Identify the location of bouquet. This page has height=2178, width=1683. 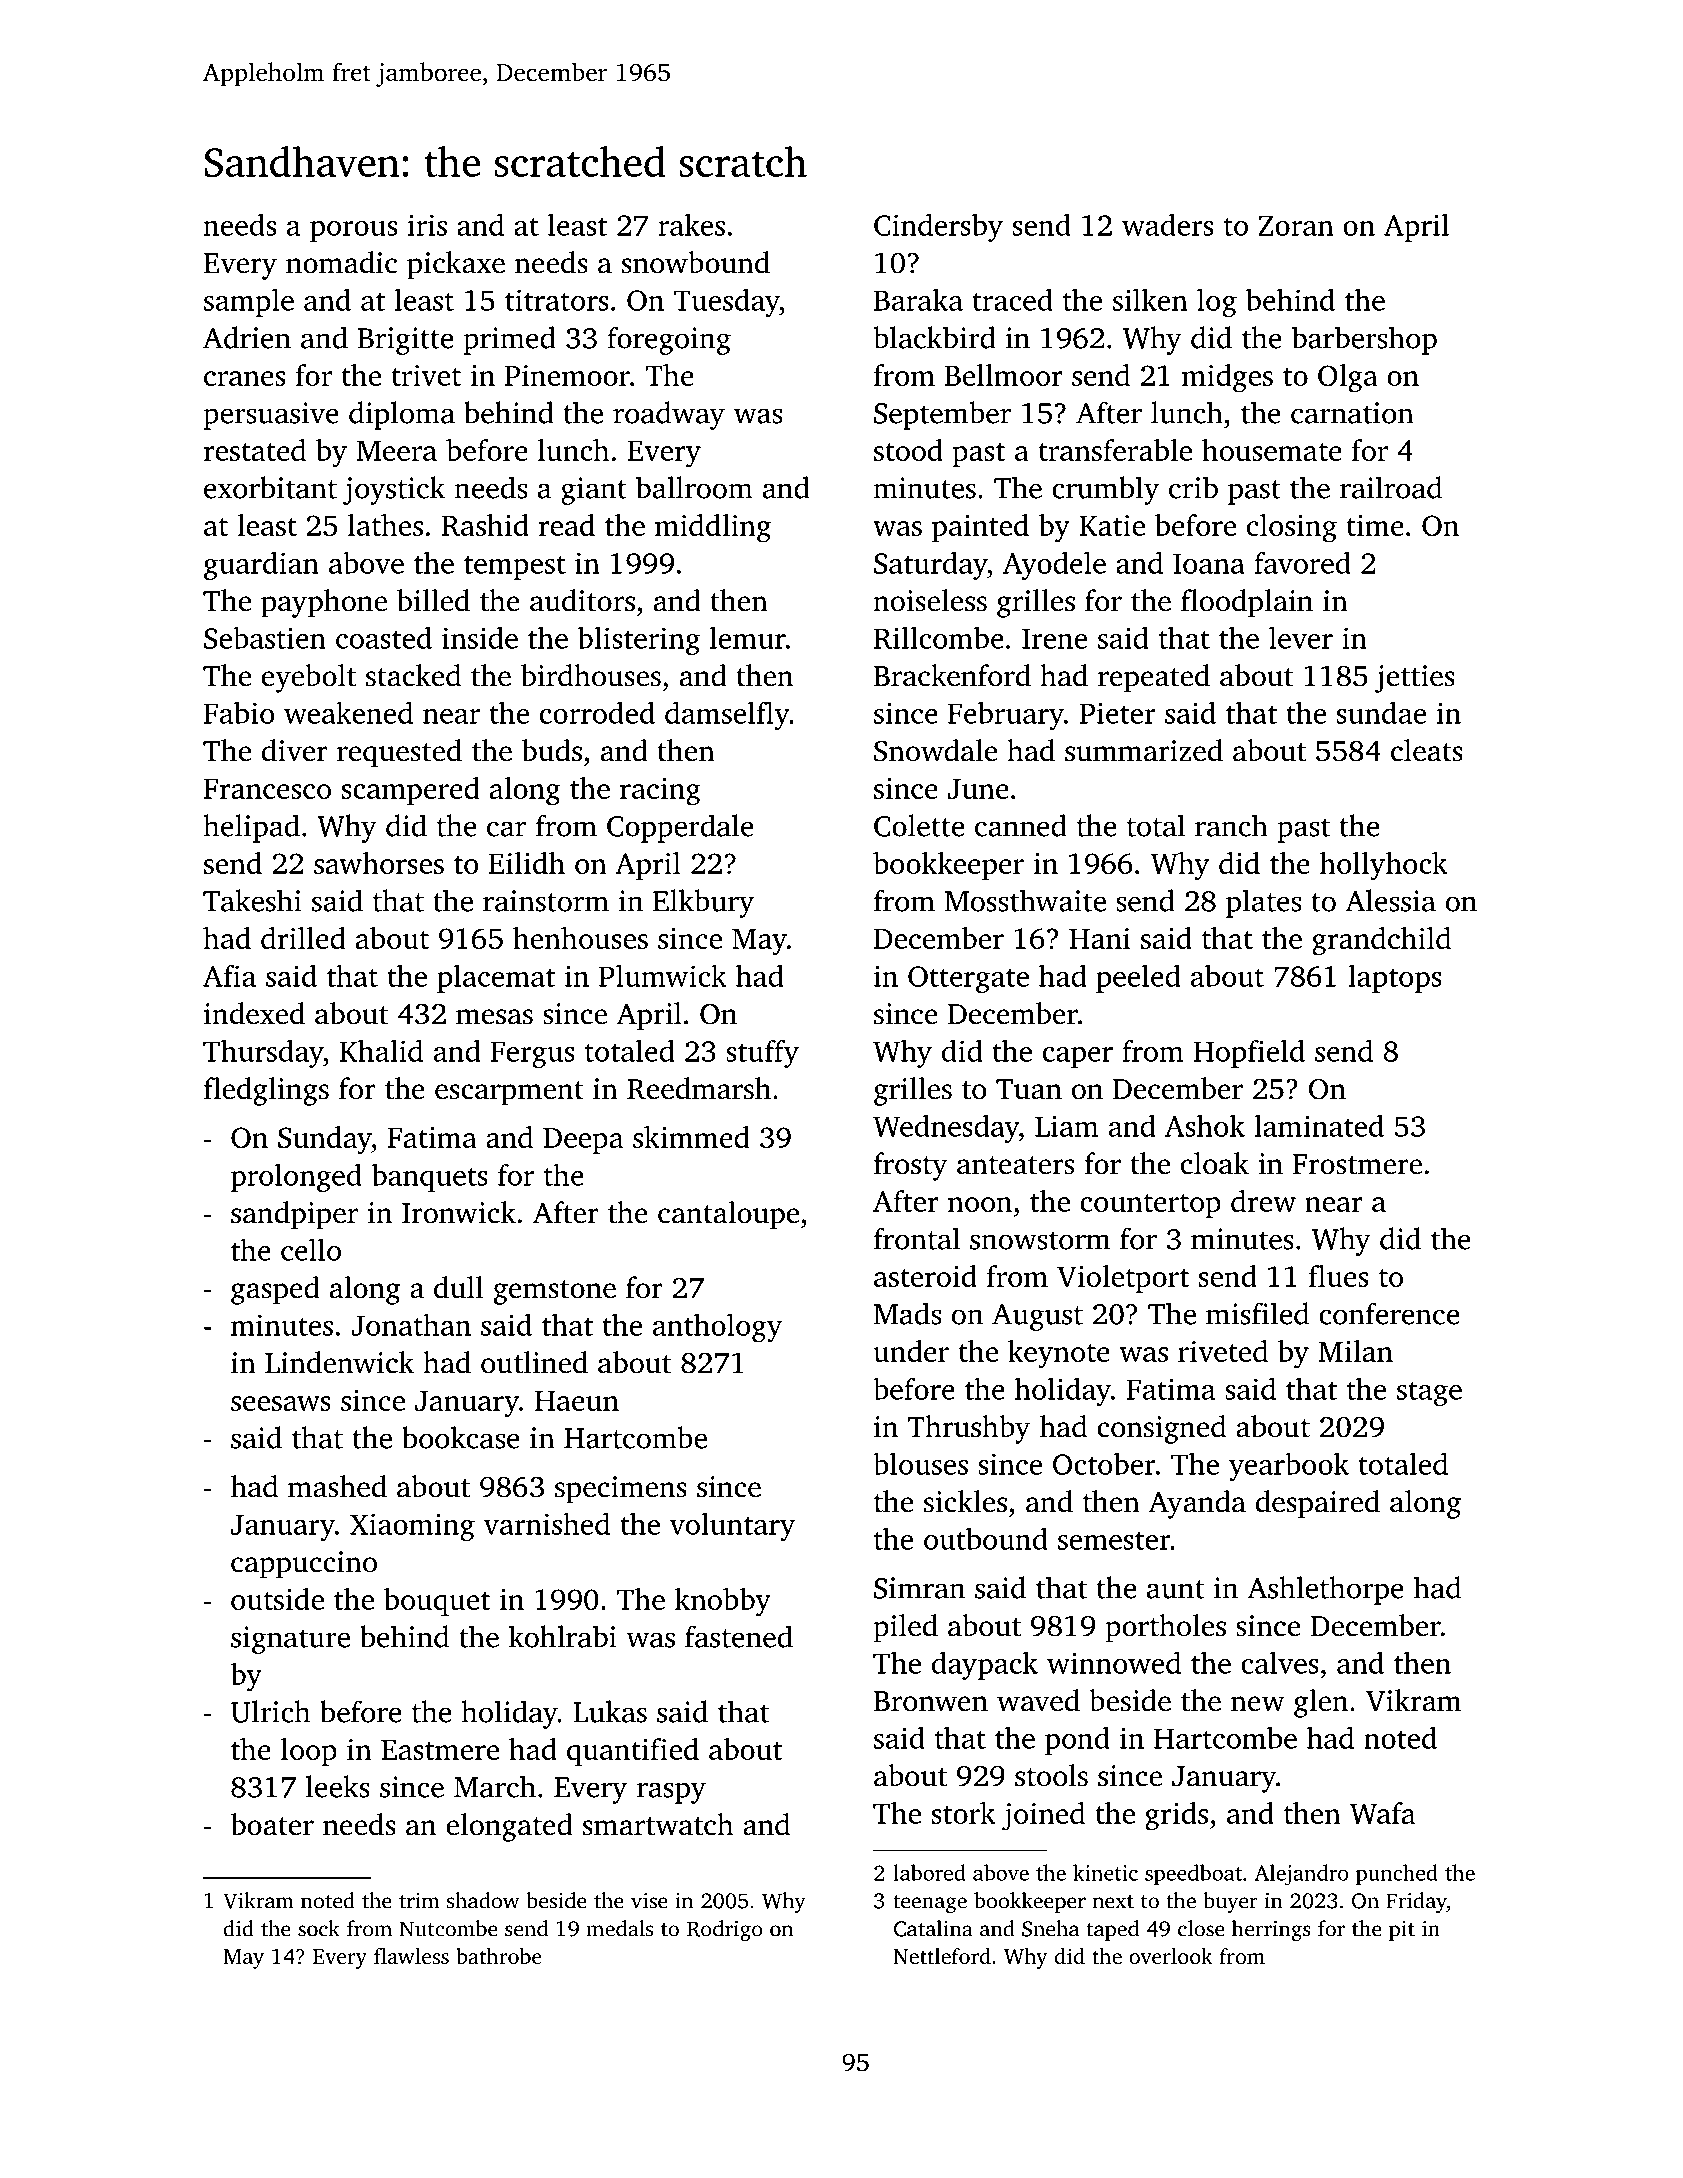
(437, 1602).
